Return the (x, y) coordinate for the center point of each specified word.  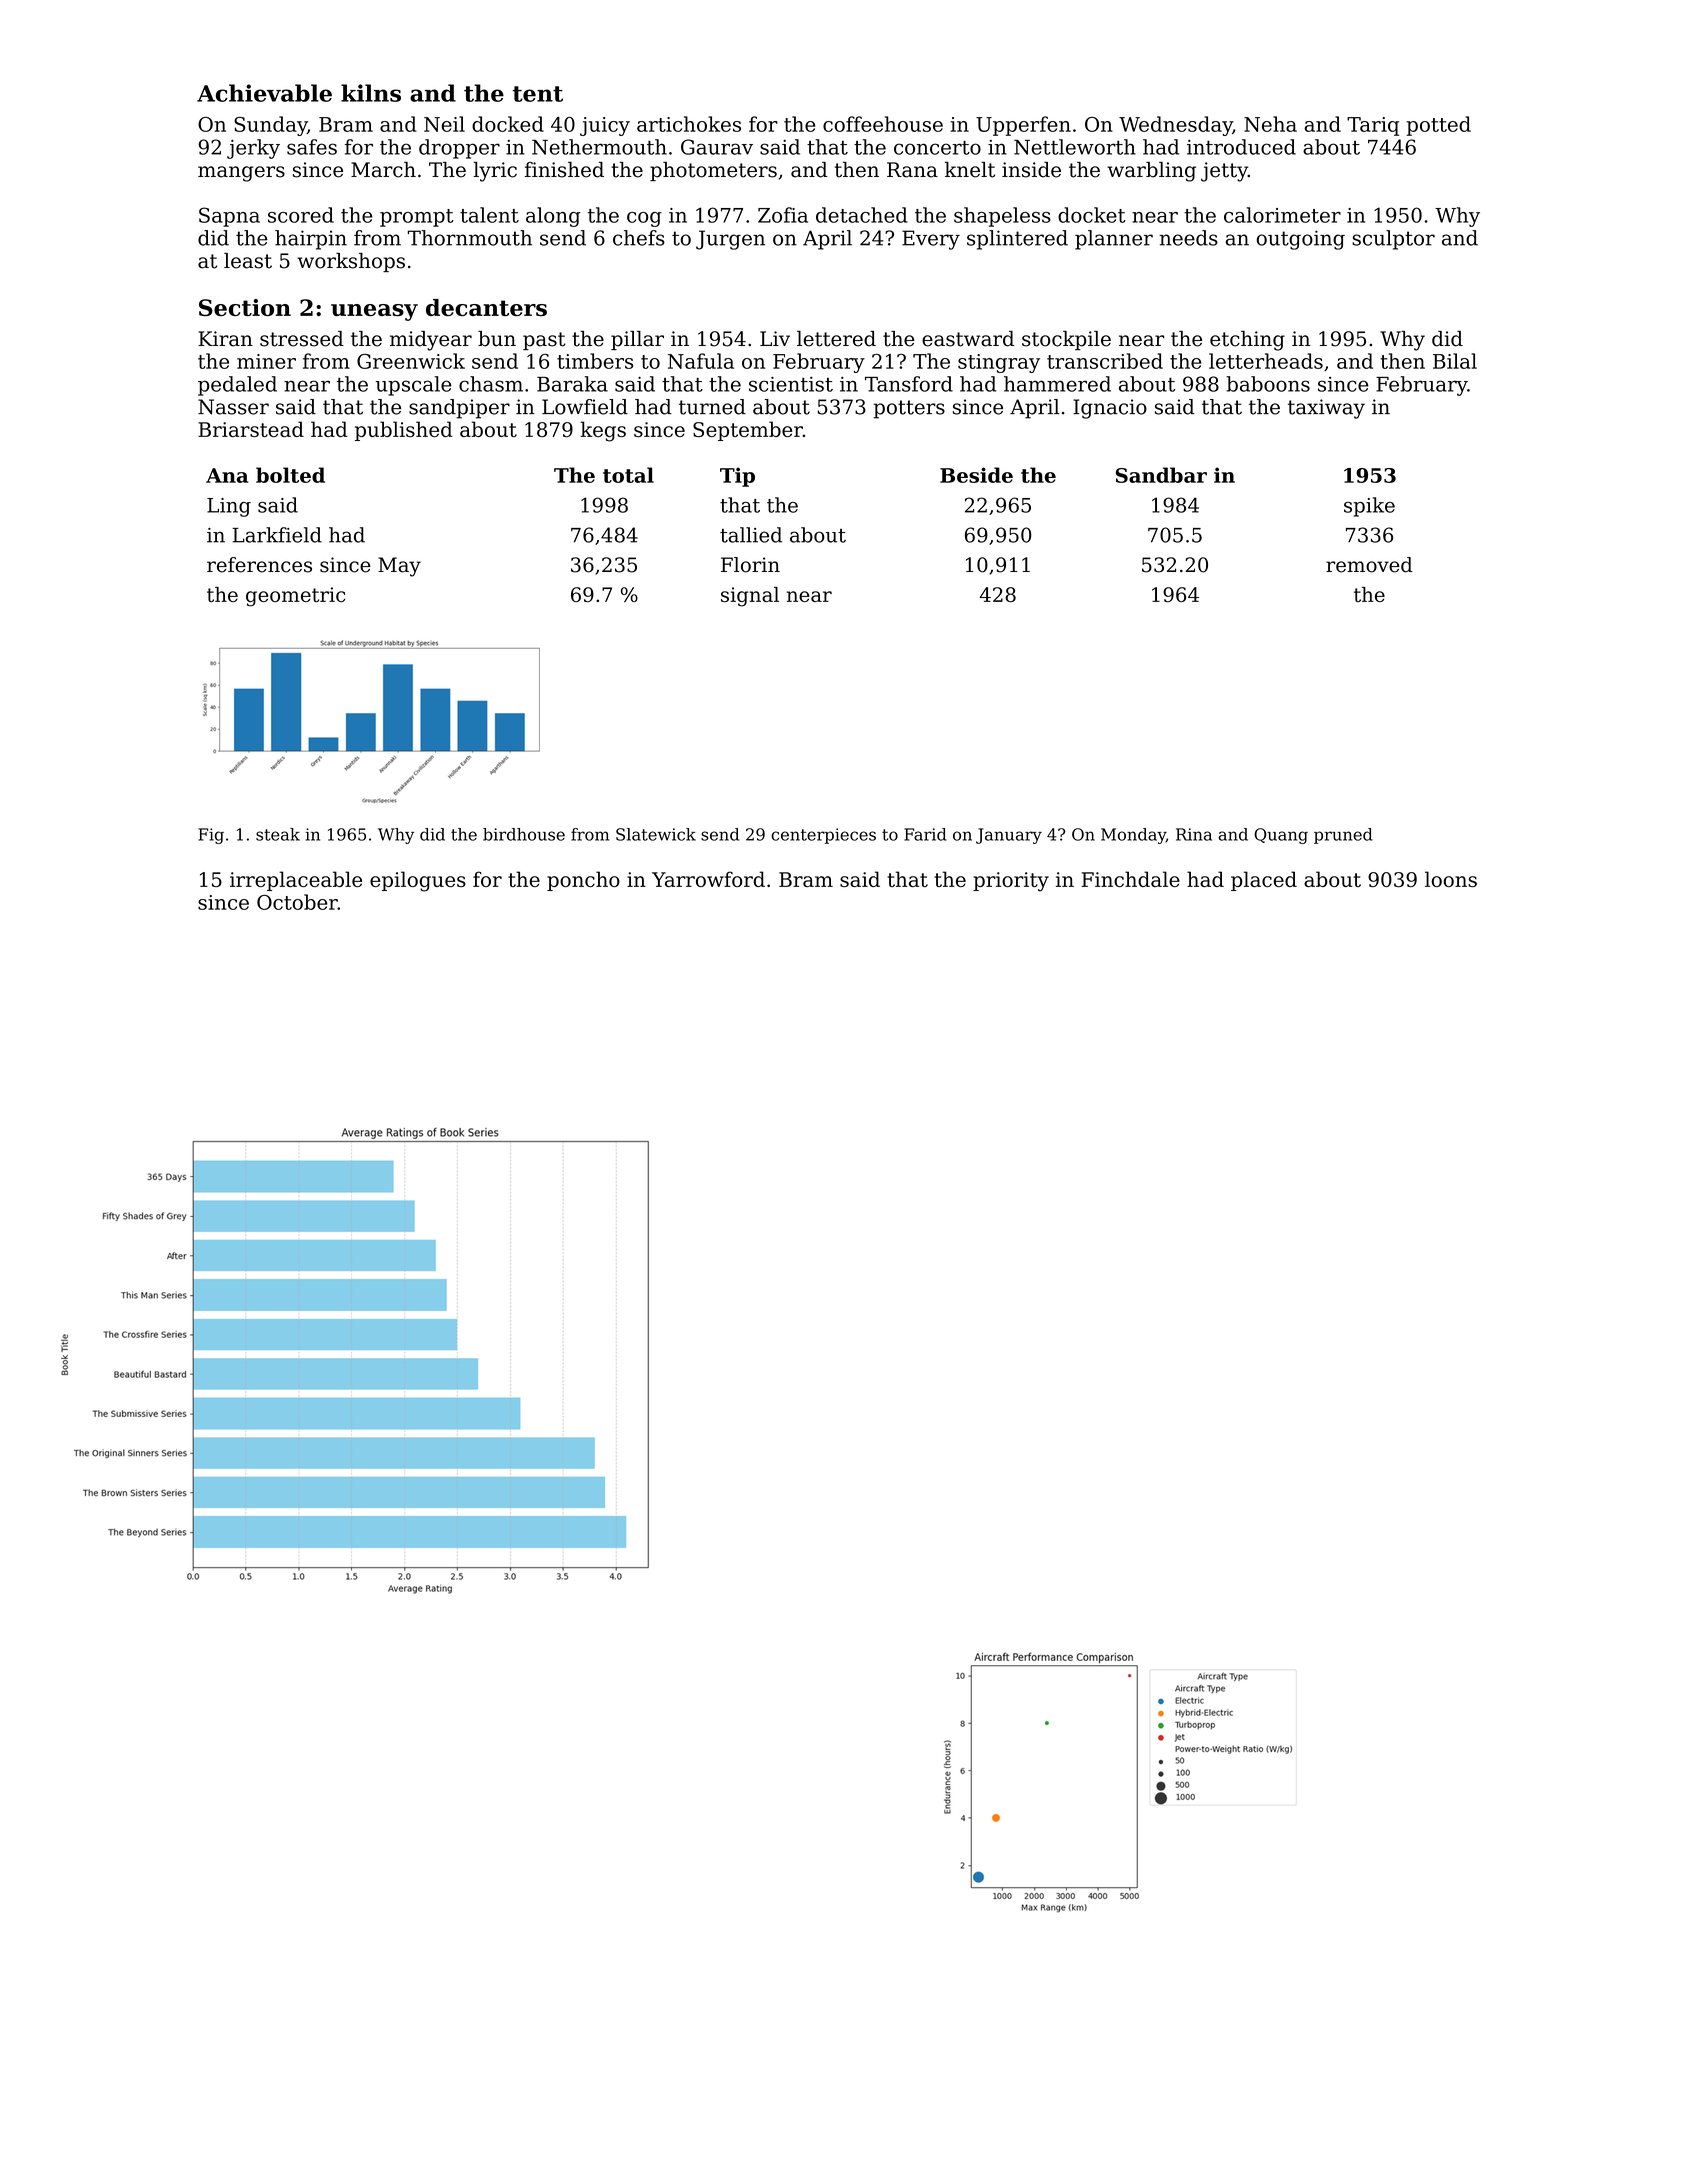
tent (538, 94)
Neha (1270, 124)
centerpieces (823, 836)
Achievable (264, 93)
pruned (1343, 836)
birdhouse (524, 834)
